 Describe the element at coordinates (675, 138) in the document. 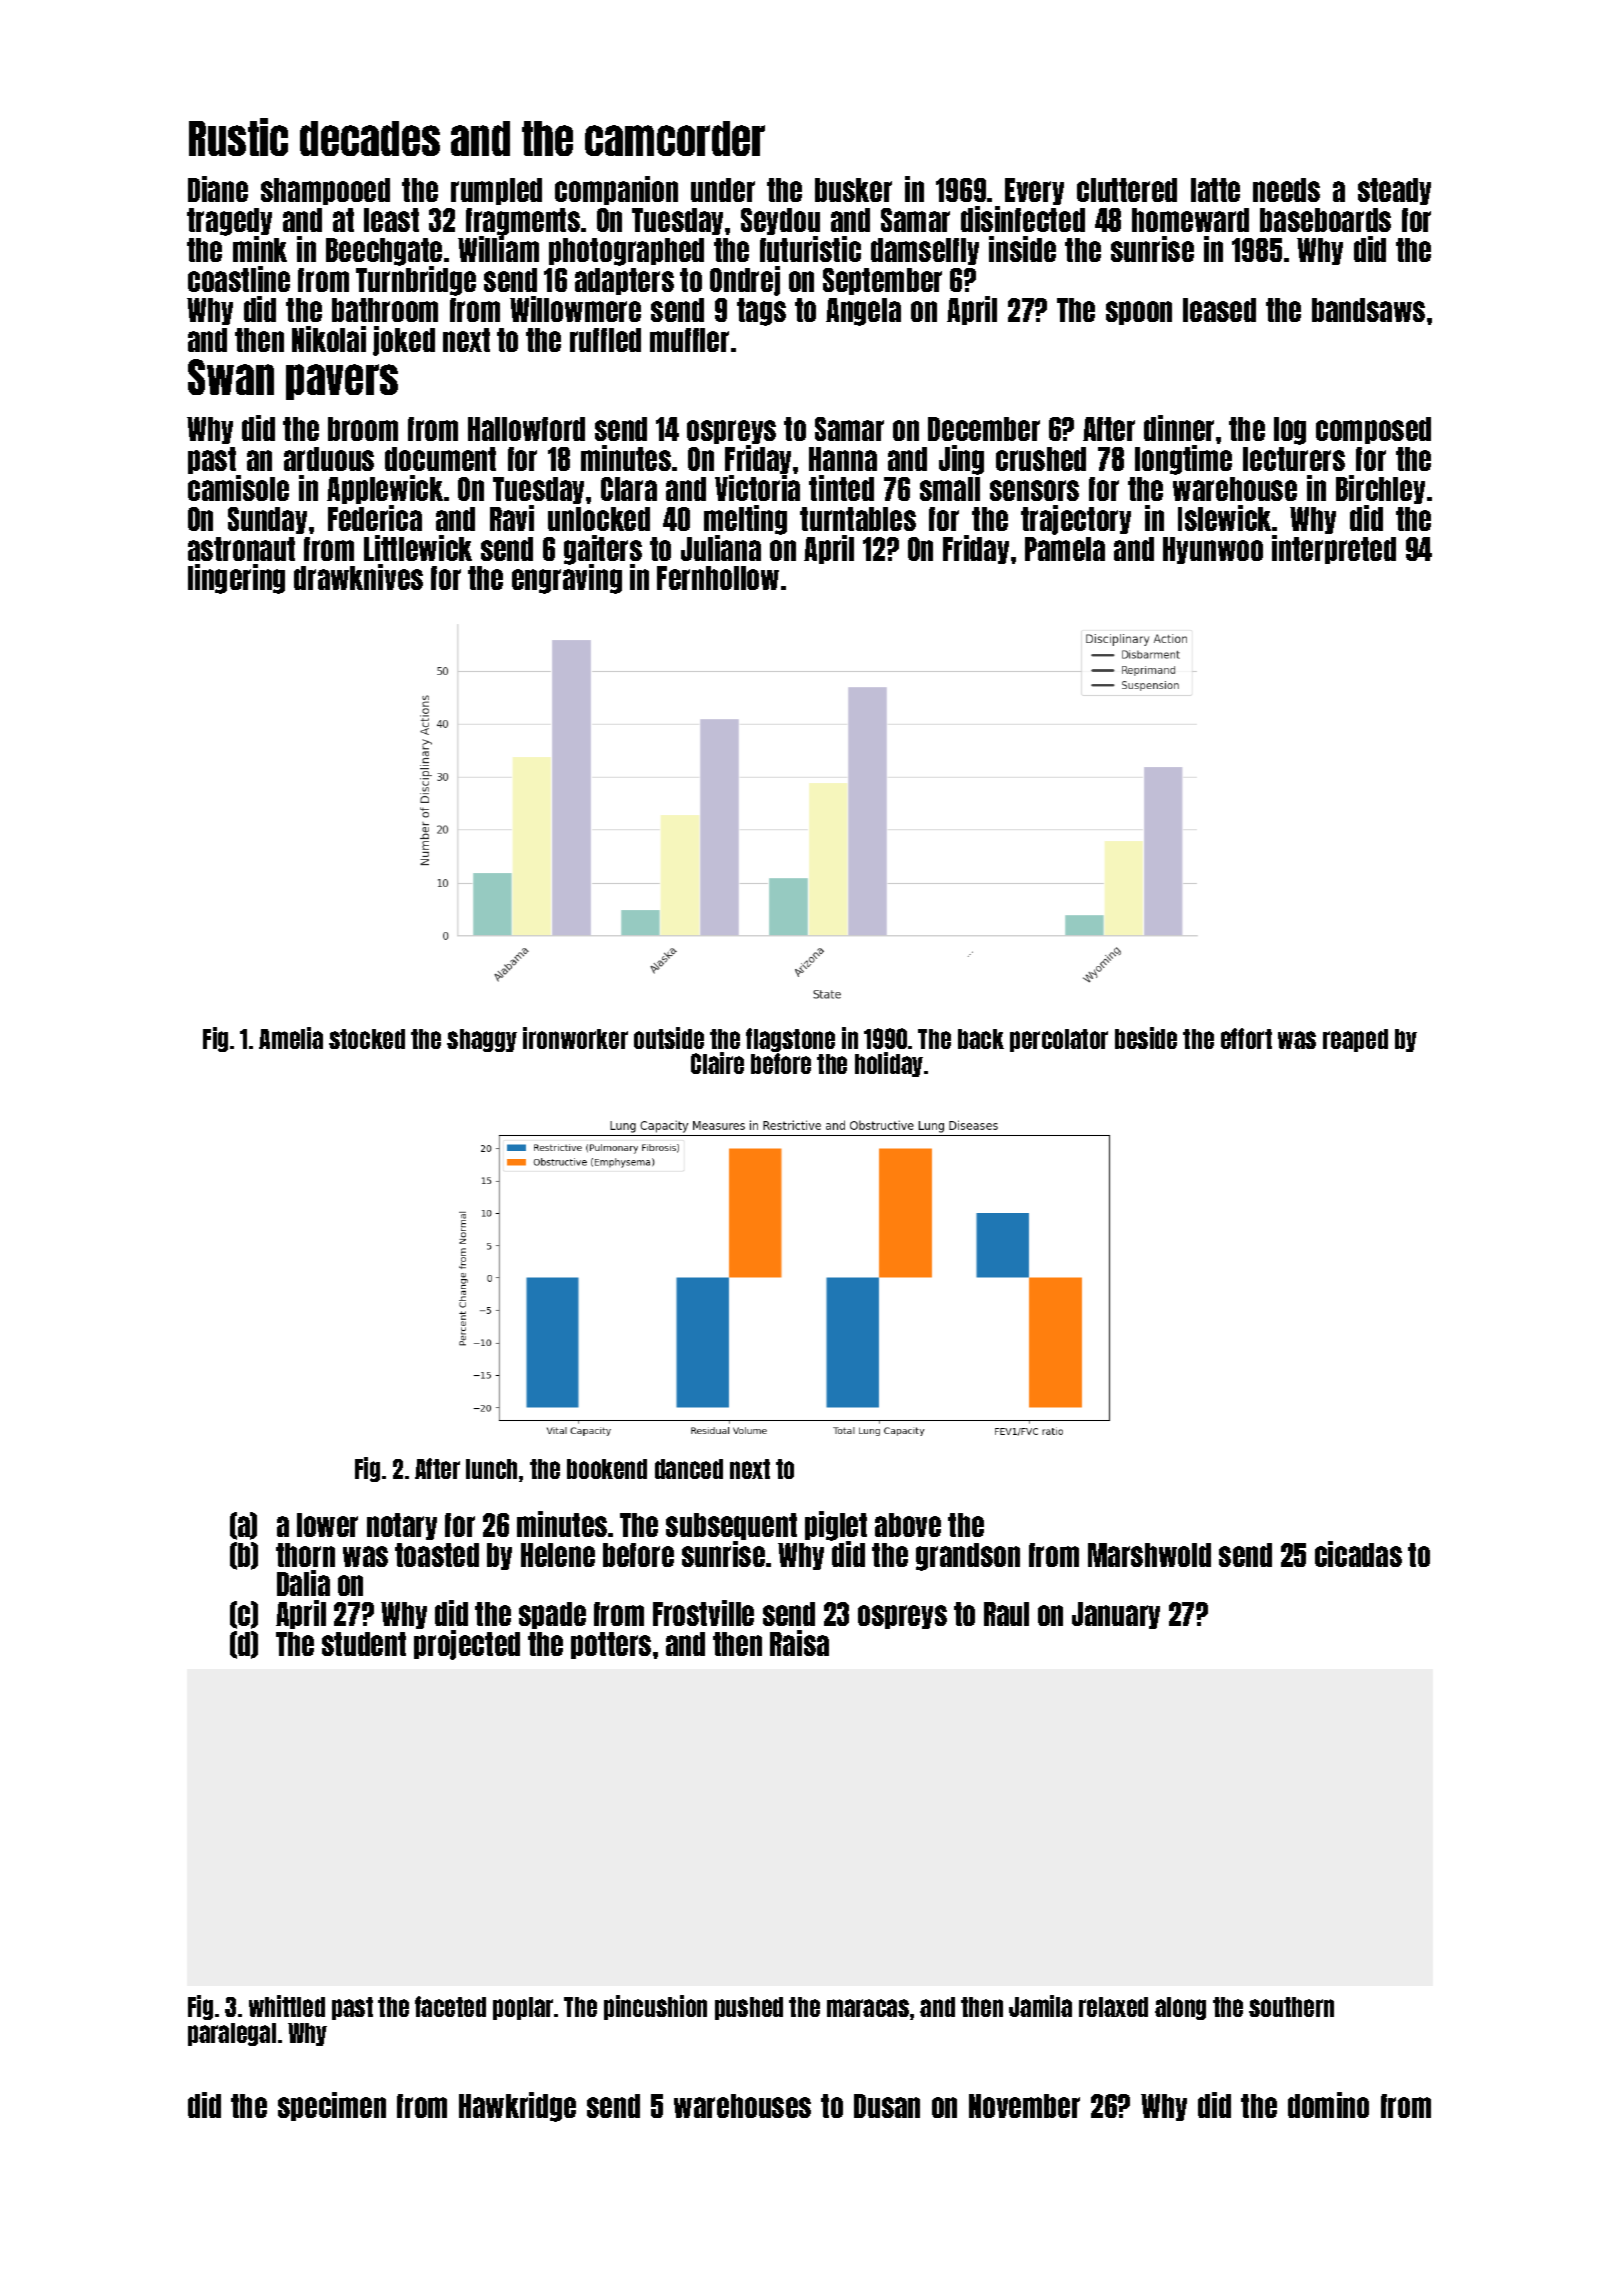

I see `camcorder` at that location.
